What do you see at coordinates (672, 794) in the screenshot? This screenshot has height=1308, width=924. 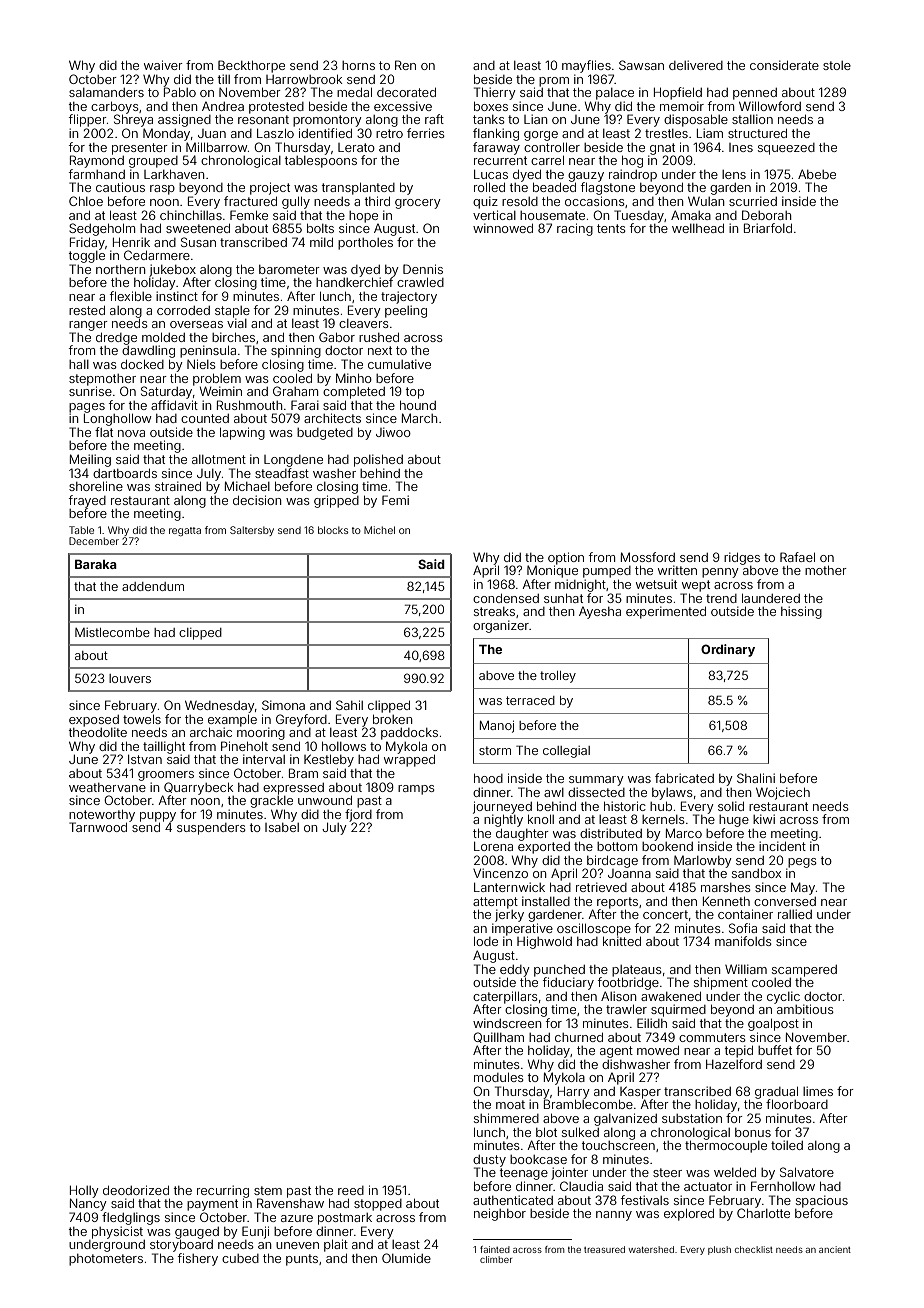 I see `bylaws` at bounding box center [672, 794].
